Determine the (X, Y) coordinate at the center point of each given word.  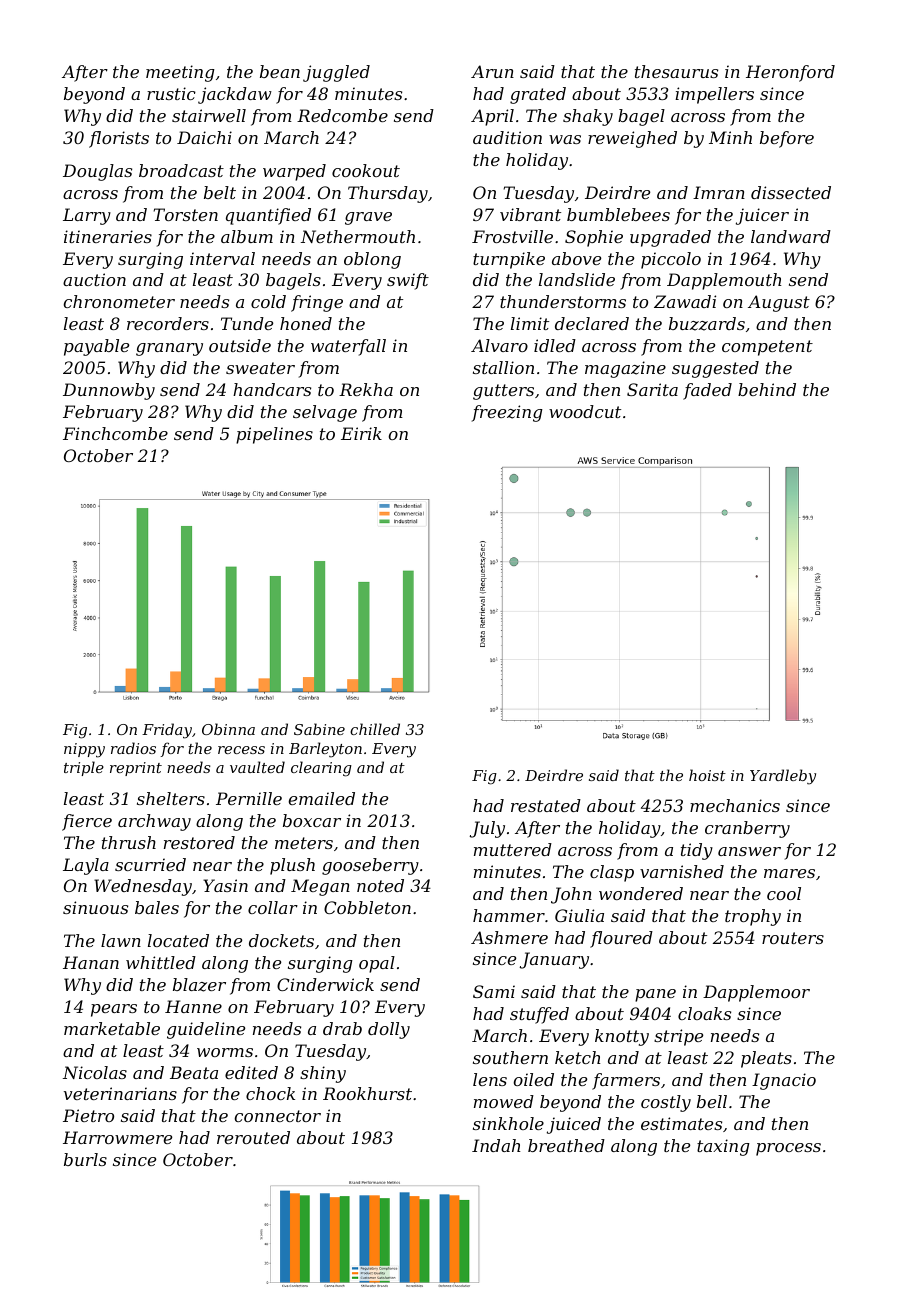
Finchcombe (115, 433)
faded (707, 391)
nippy (84, 750)
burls (85, 1159)
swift (408, 281)
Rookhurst (367, 1093)
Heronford (790, 73)
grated (538, 95)
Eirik (361, 433)
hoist (707, 775)
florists (119, 139)
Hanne (193, 1006)
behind (767, 389)
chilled (375, 729)
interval (222, 258)
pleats (766, 1059)
